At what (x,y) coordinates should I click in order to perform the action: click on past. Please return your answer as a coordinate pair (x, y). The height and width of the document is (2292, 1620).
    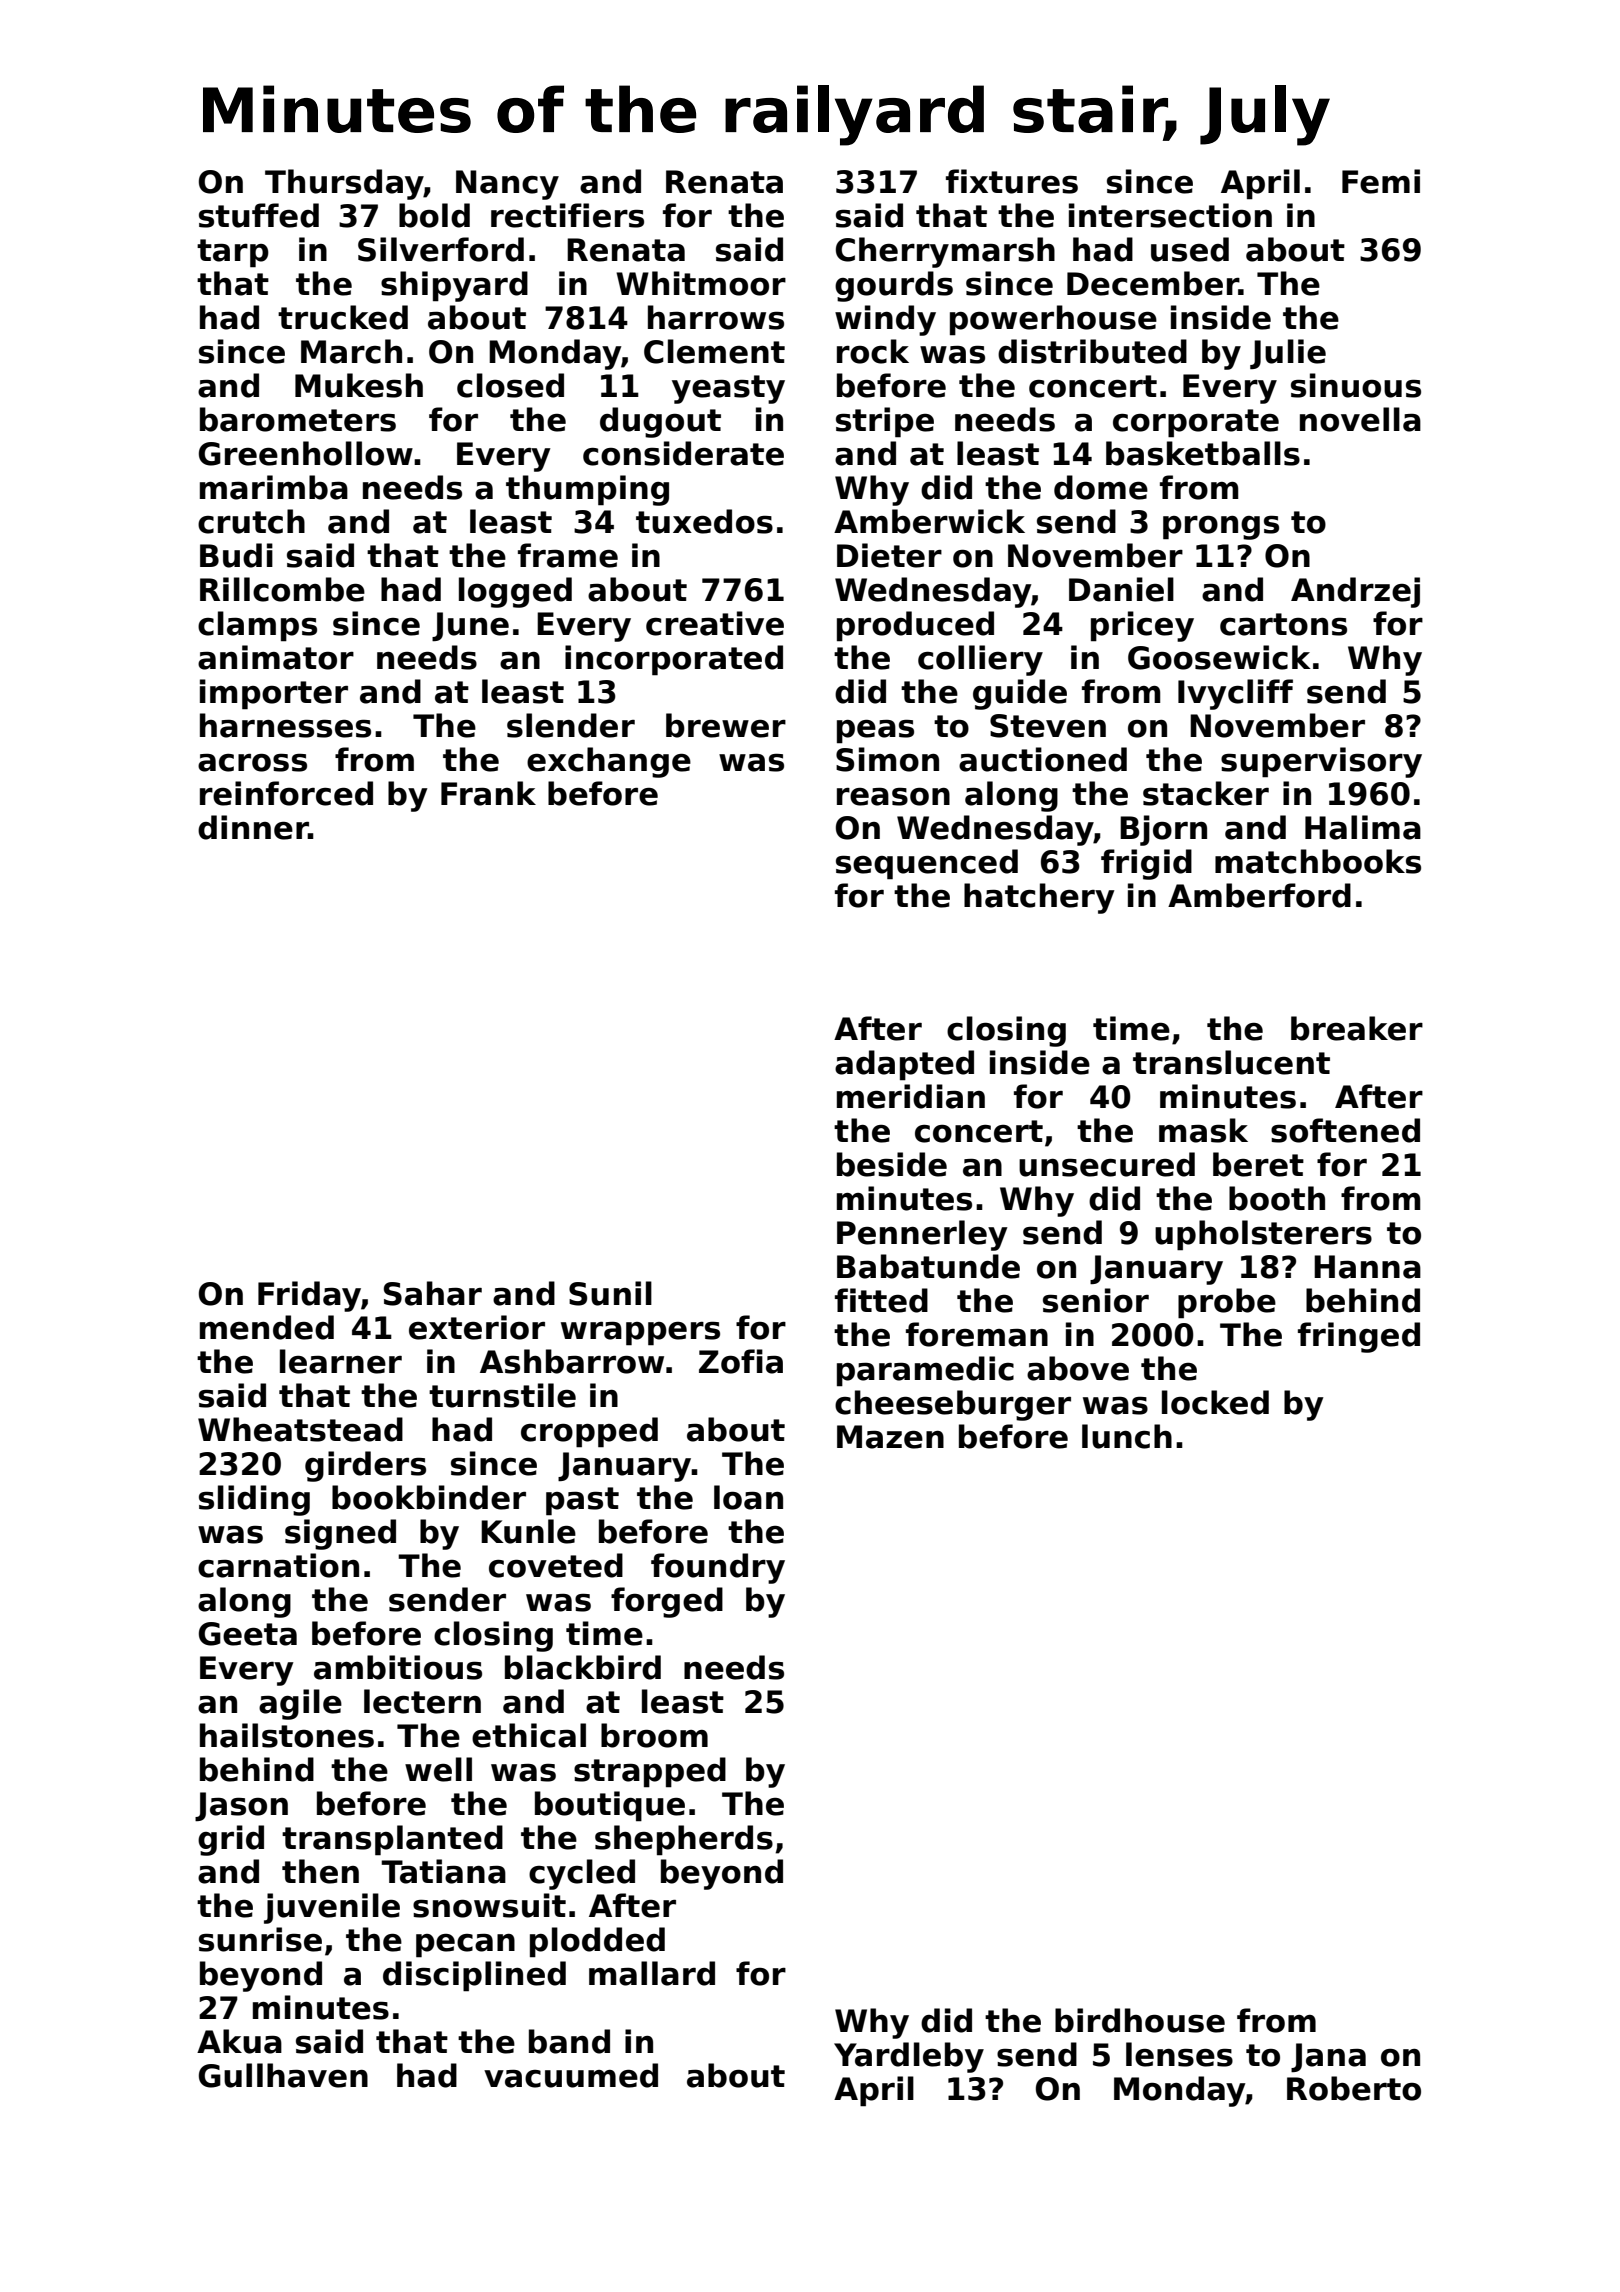
    Looking at the image, I should click on (582, 1501).
